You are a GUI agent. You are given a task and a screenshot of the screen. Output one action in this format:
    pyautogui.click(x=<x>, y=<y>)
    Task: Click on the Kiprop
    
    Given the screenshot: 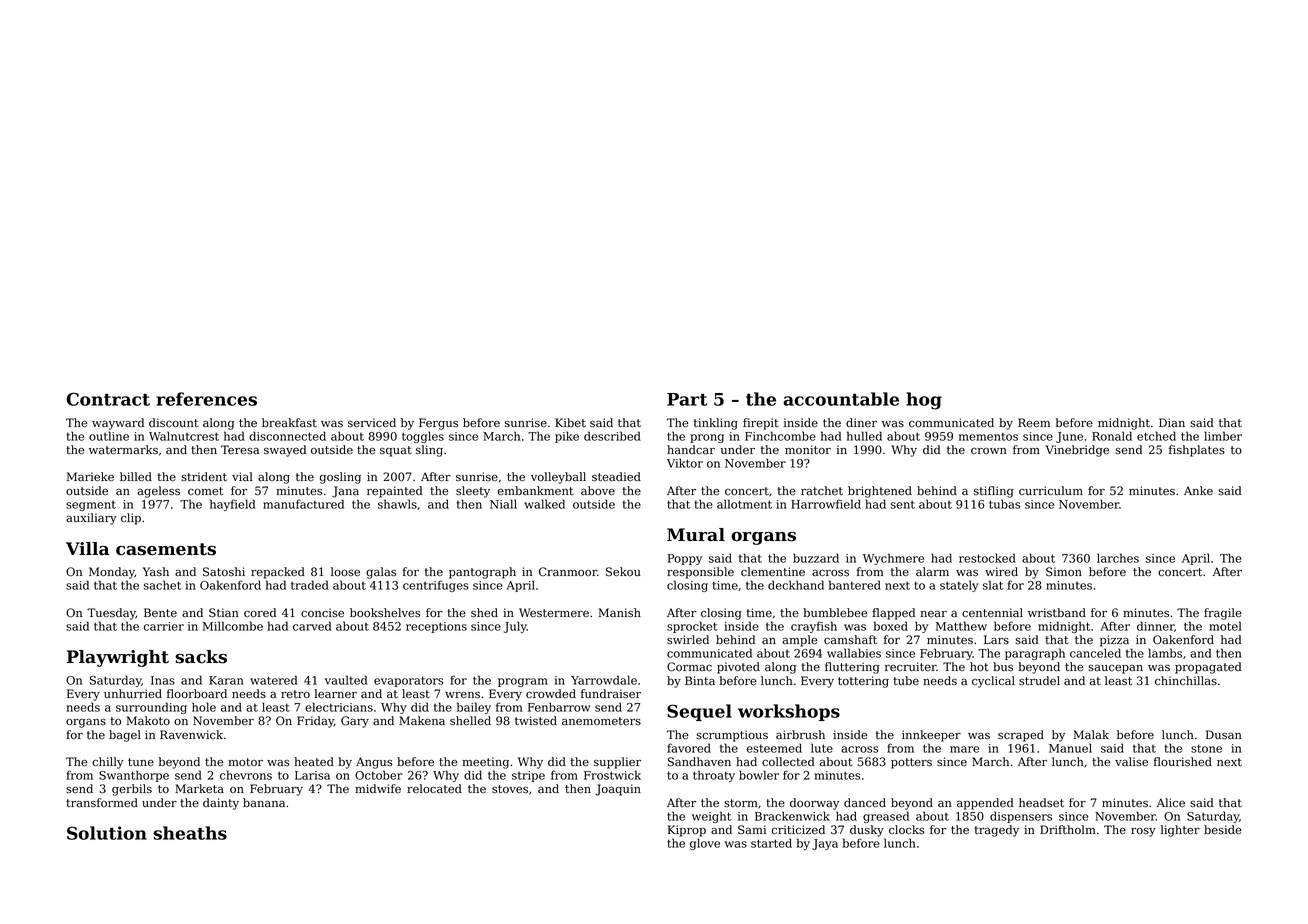 What is the action you would take?
    pyautogui.click(x=687, y=831)
